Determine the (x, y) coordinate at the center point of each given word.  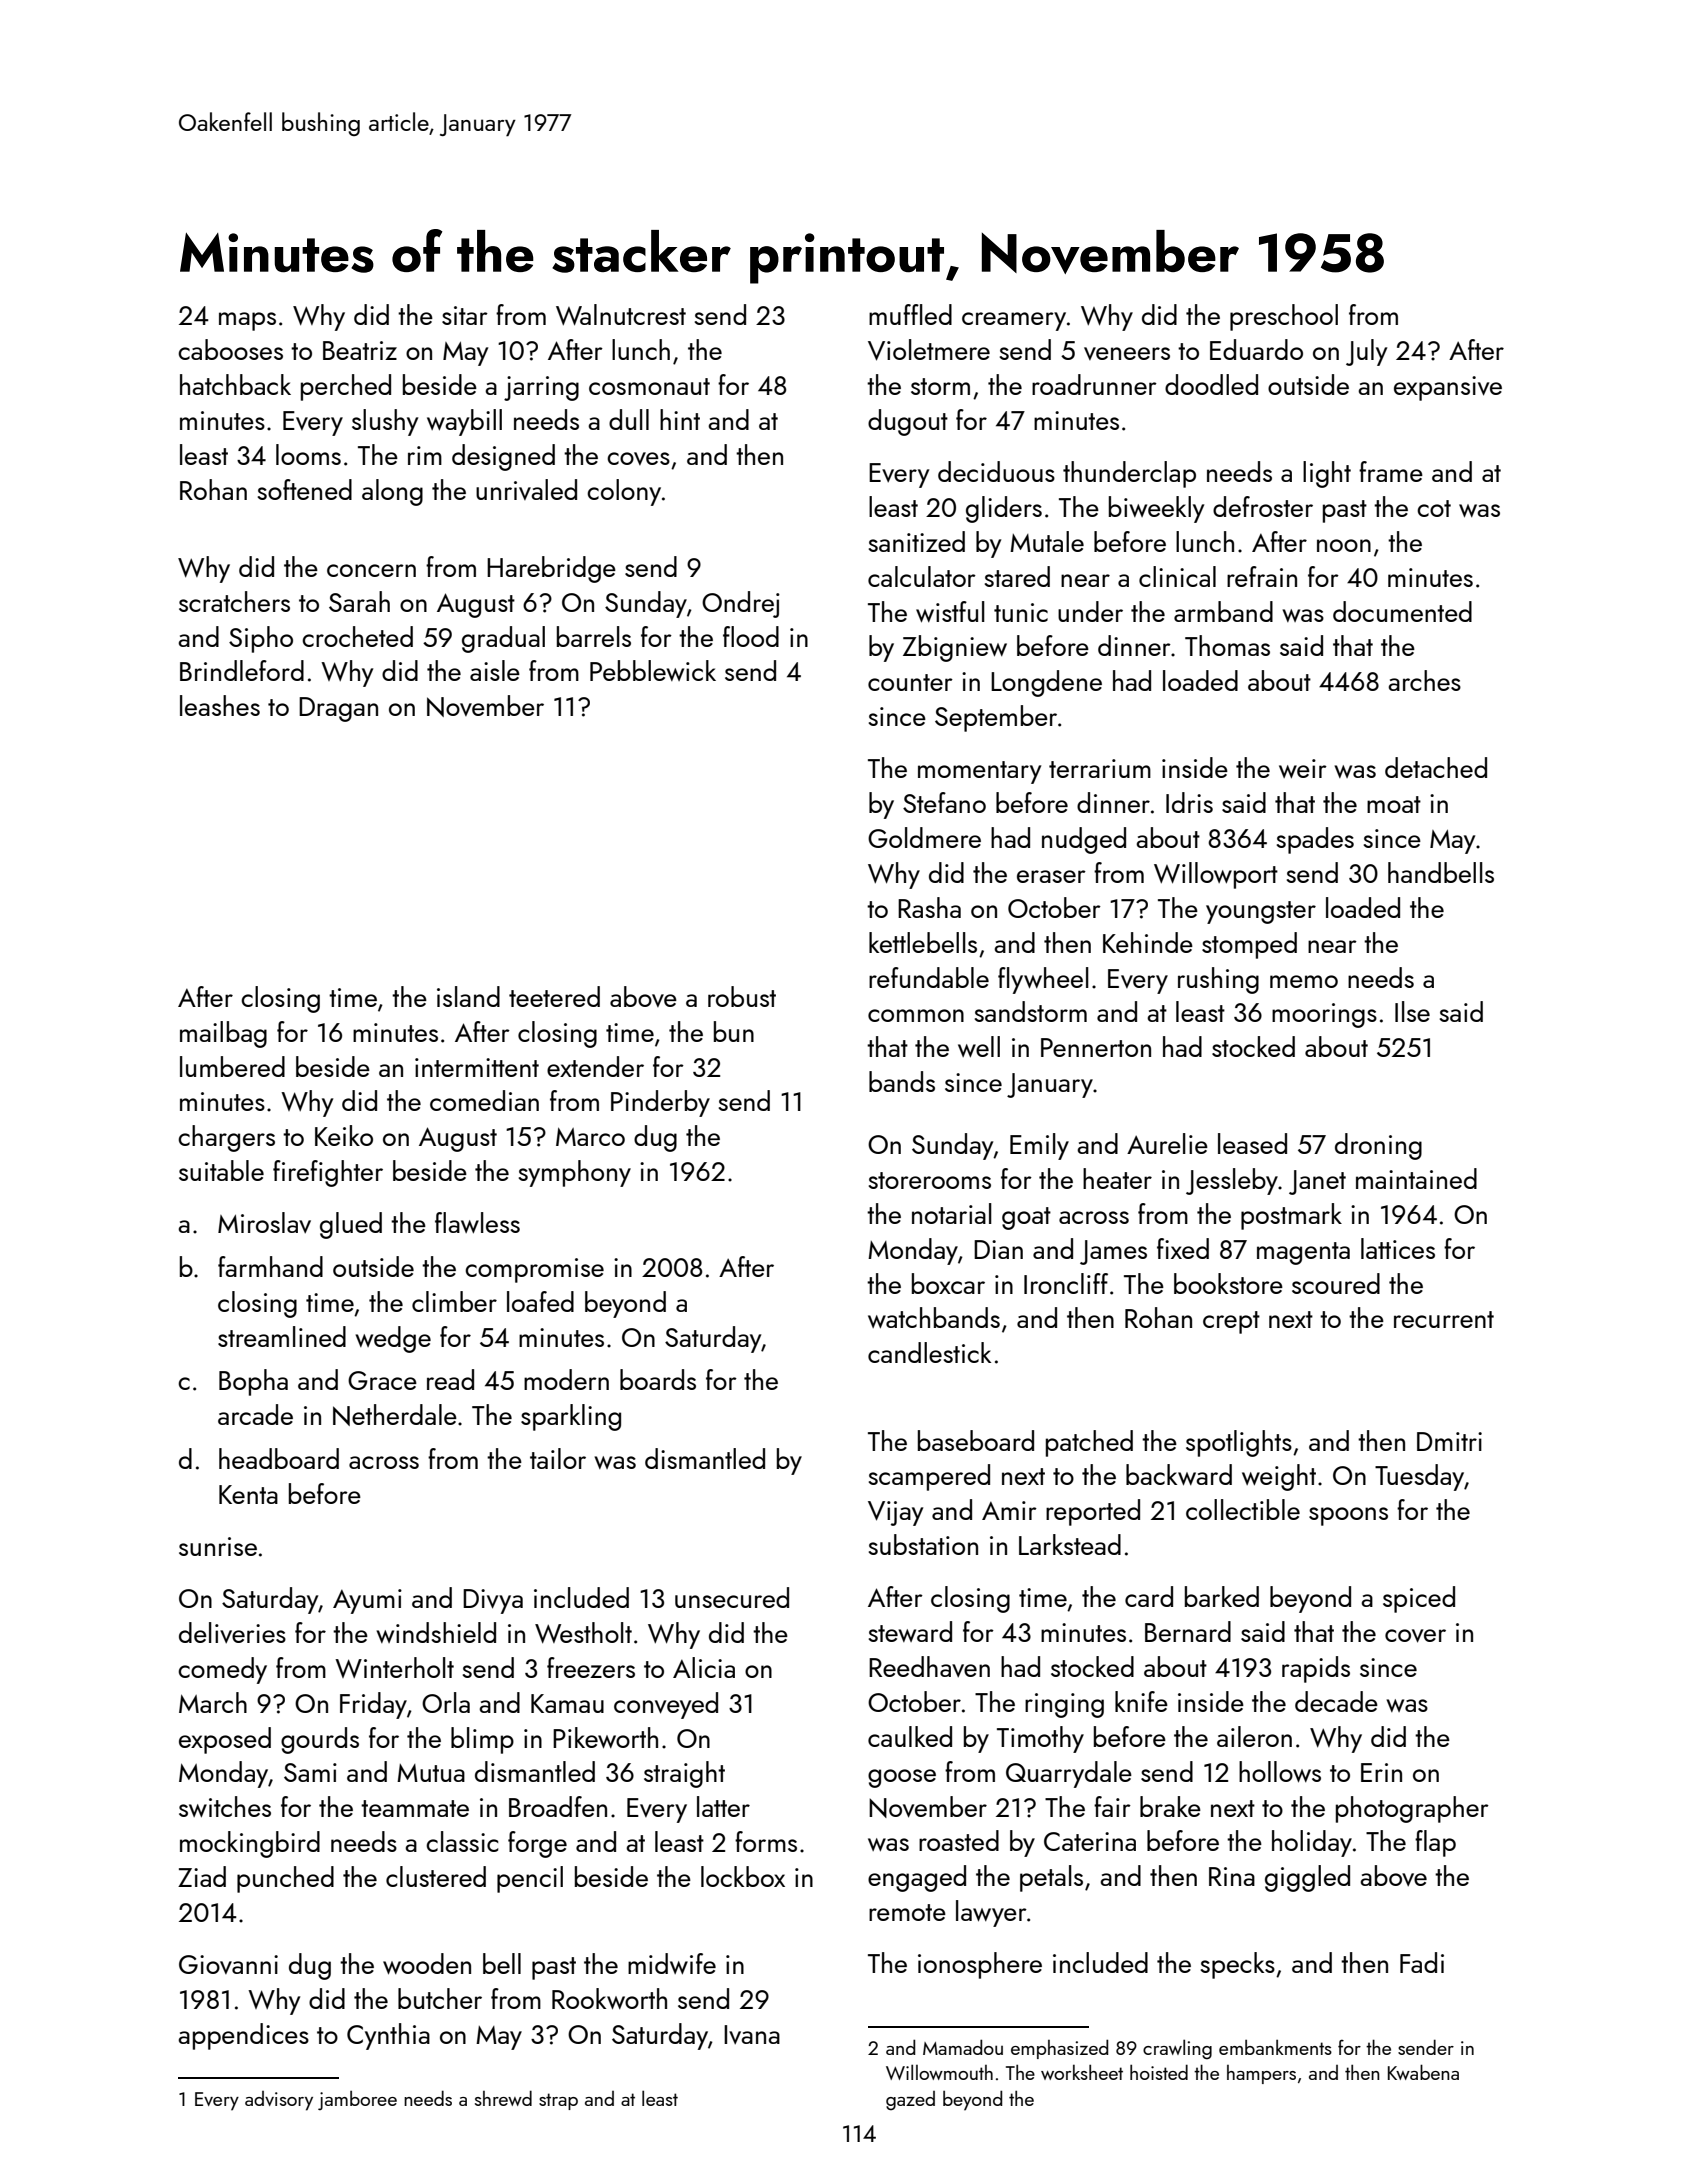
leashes (220, 705)
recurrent (1444, 1319)
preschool (1284, 317)
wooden (427, 1964)
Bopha (253, 1382)
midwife (672, 1964)
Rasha (929, 907)
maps (247, 321)
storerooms (930, 1180)
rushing (1218, 980)
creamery (1014, 321)
